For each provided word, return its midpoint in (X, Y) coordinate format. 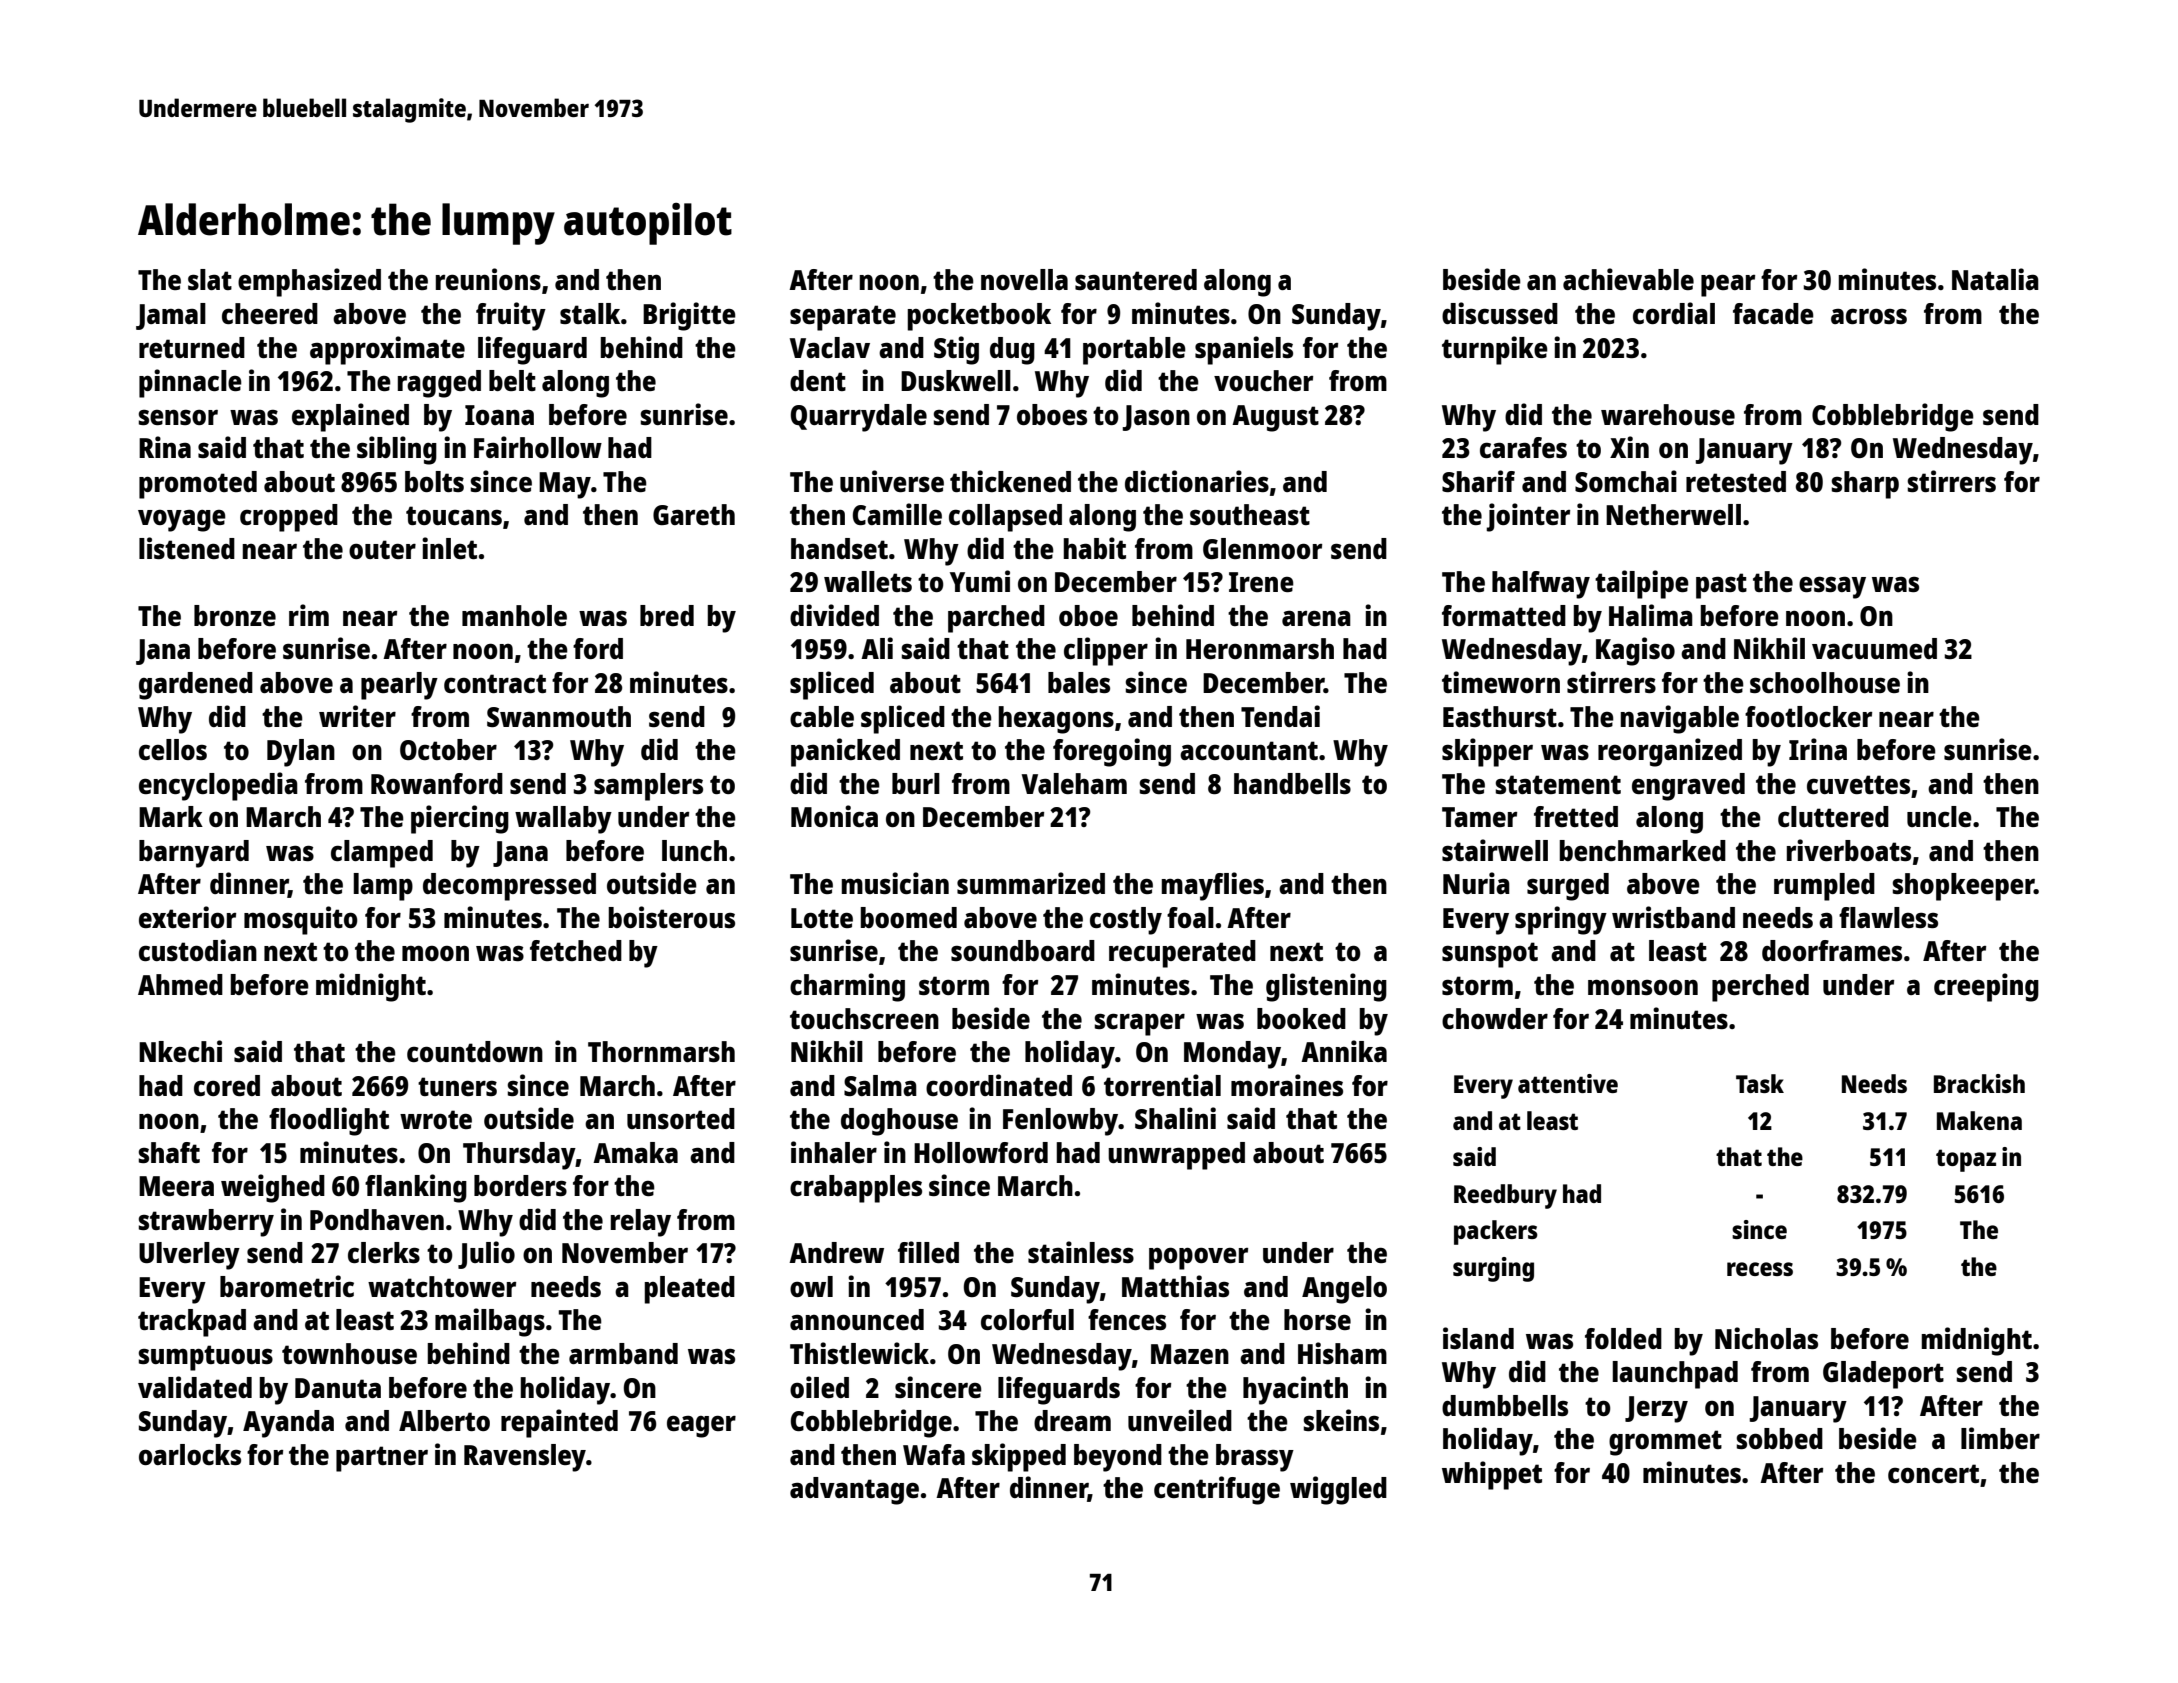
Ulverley (189, 1256)
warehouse (1668, 414)
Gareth (694, 514)
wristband (1673, 917)
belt (512, 380)
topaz (1966, 1160)
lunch (694, 850)
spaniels (1244, 350)
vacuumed (1874, 648)
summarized (1031, 883)
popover (1198, 1258)
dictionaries (1197, 481)
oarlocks (190, 1454)
